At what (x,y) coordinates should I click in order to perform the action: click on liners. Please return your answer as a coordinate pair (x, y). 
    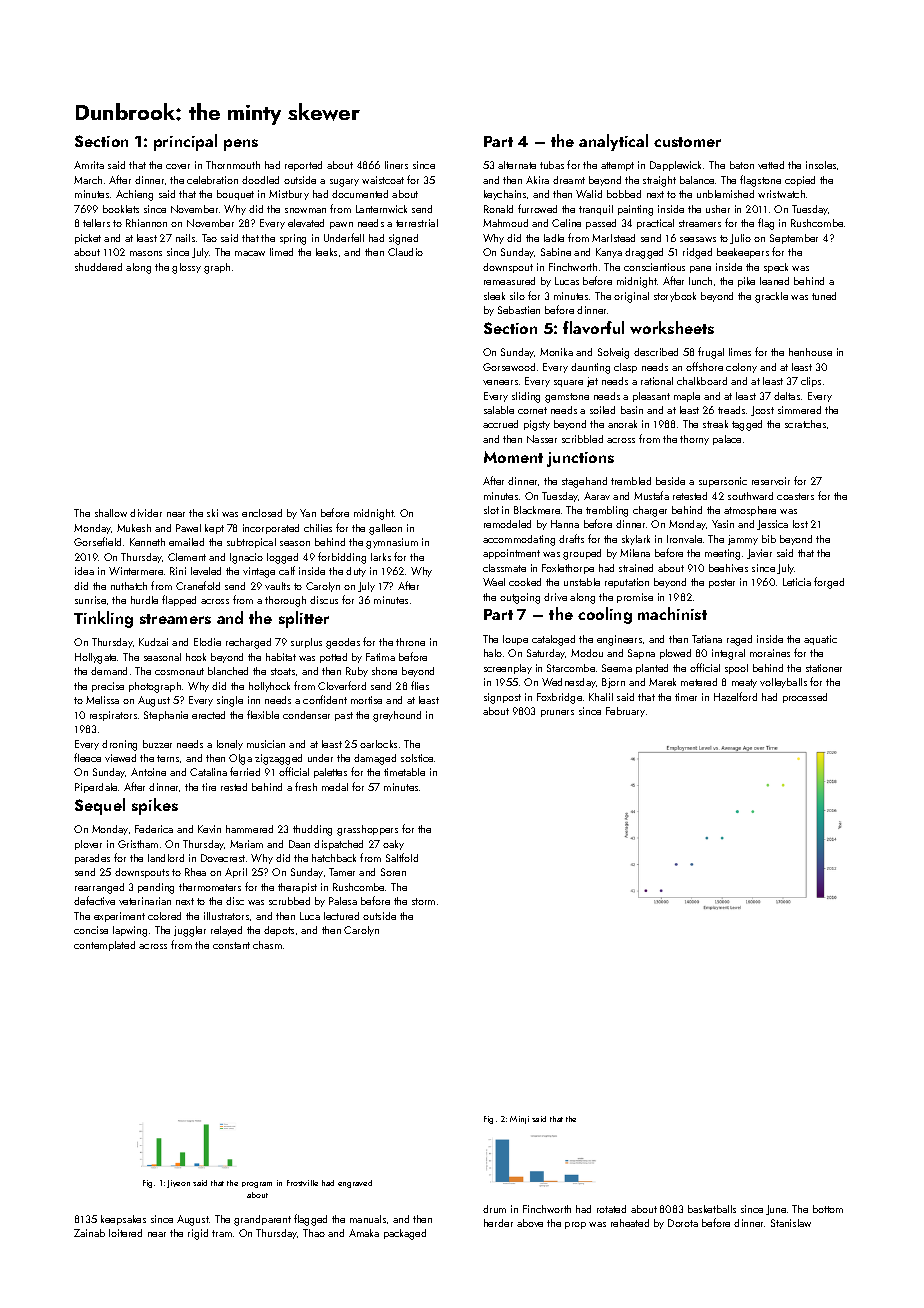
    Looking at the image, I should click on (396, 165).
